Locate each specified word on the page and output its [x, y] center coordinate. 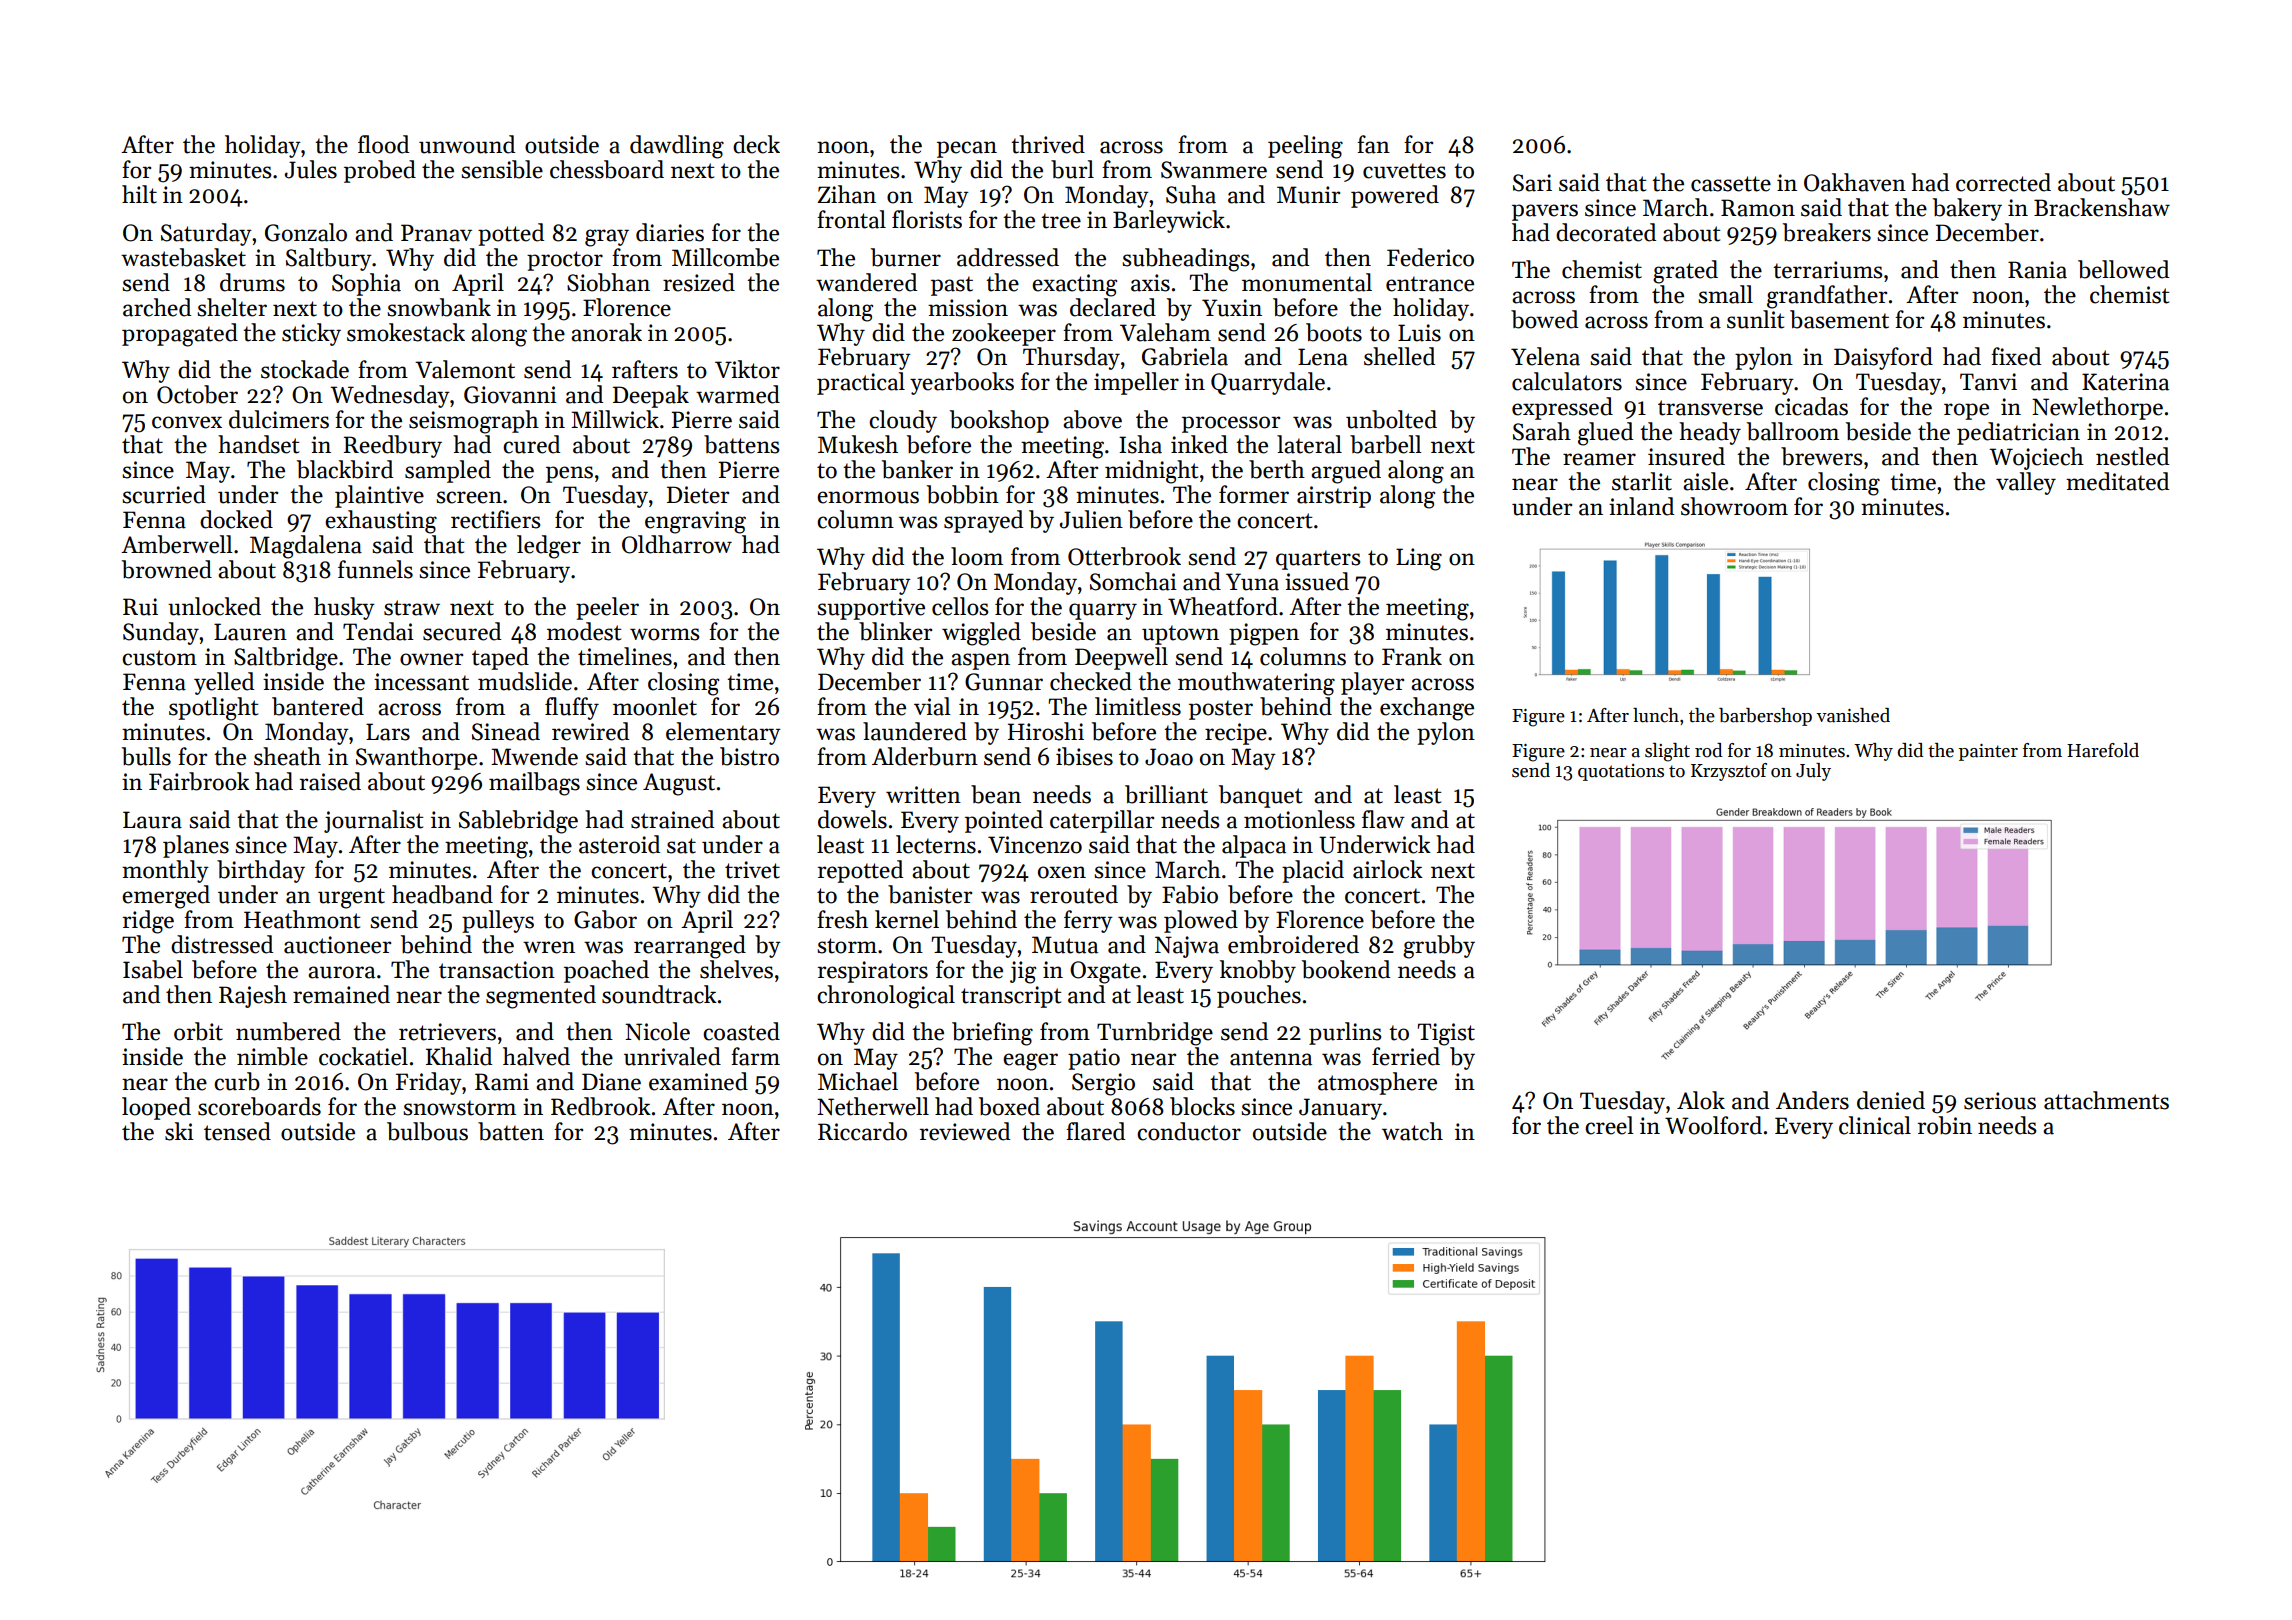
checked [1091, 681]
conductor [1189, 1131]
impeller [1136, 383]
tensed [237, 1131]
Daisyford [1883, 358]
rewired [590, 731]
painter [1988, 752]
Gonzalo [306, 232]
